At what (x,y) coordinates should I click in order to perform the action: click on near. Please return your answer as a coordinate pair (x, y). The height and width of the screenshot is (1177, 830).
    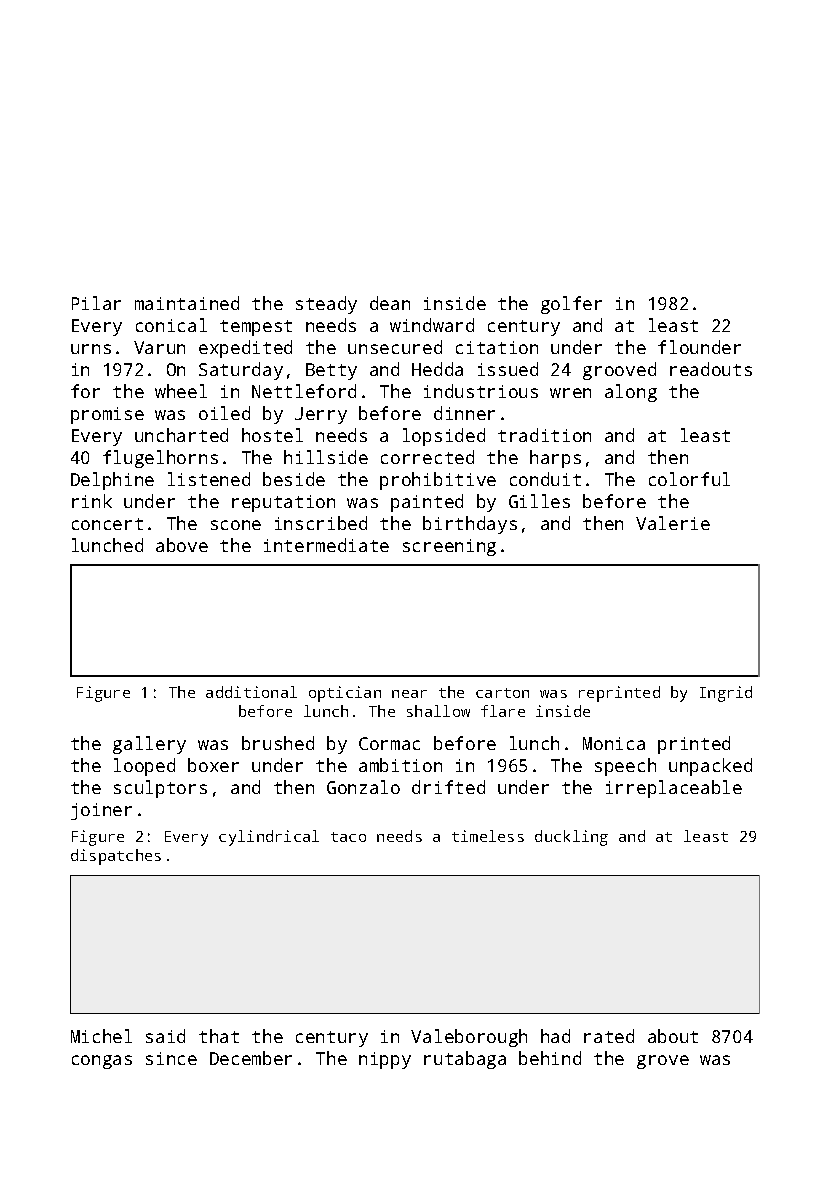
    Looking at the image, I should click on (409, 694).
